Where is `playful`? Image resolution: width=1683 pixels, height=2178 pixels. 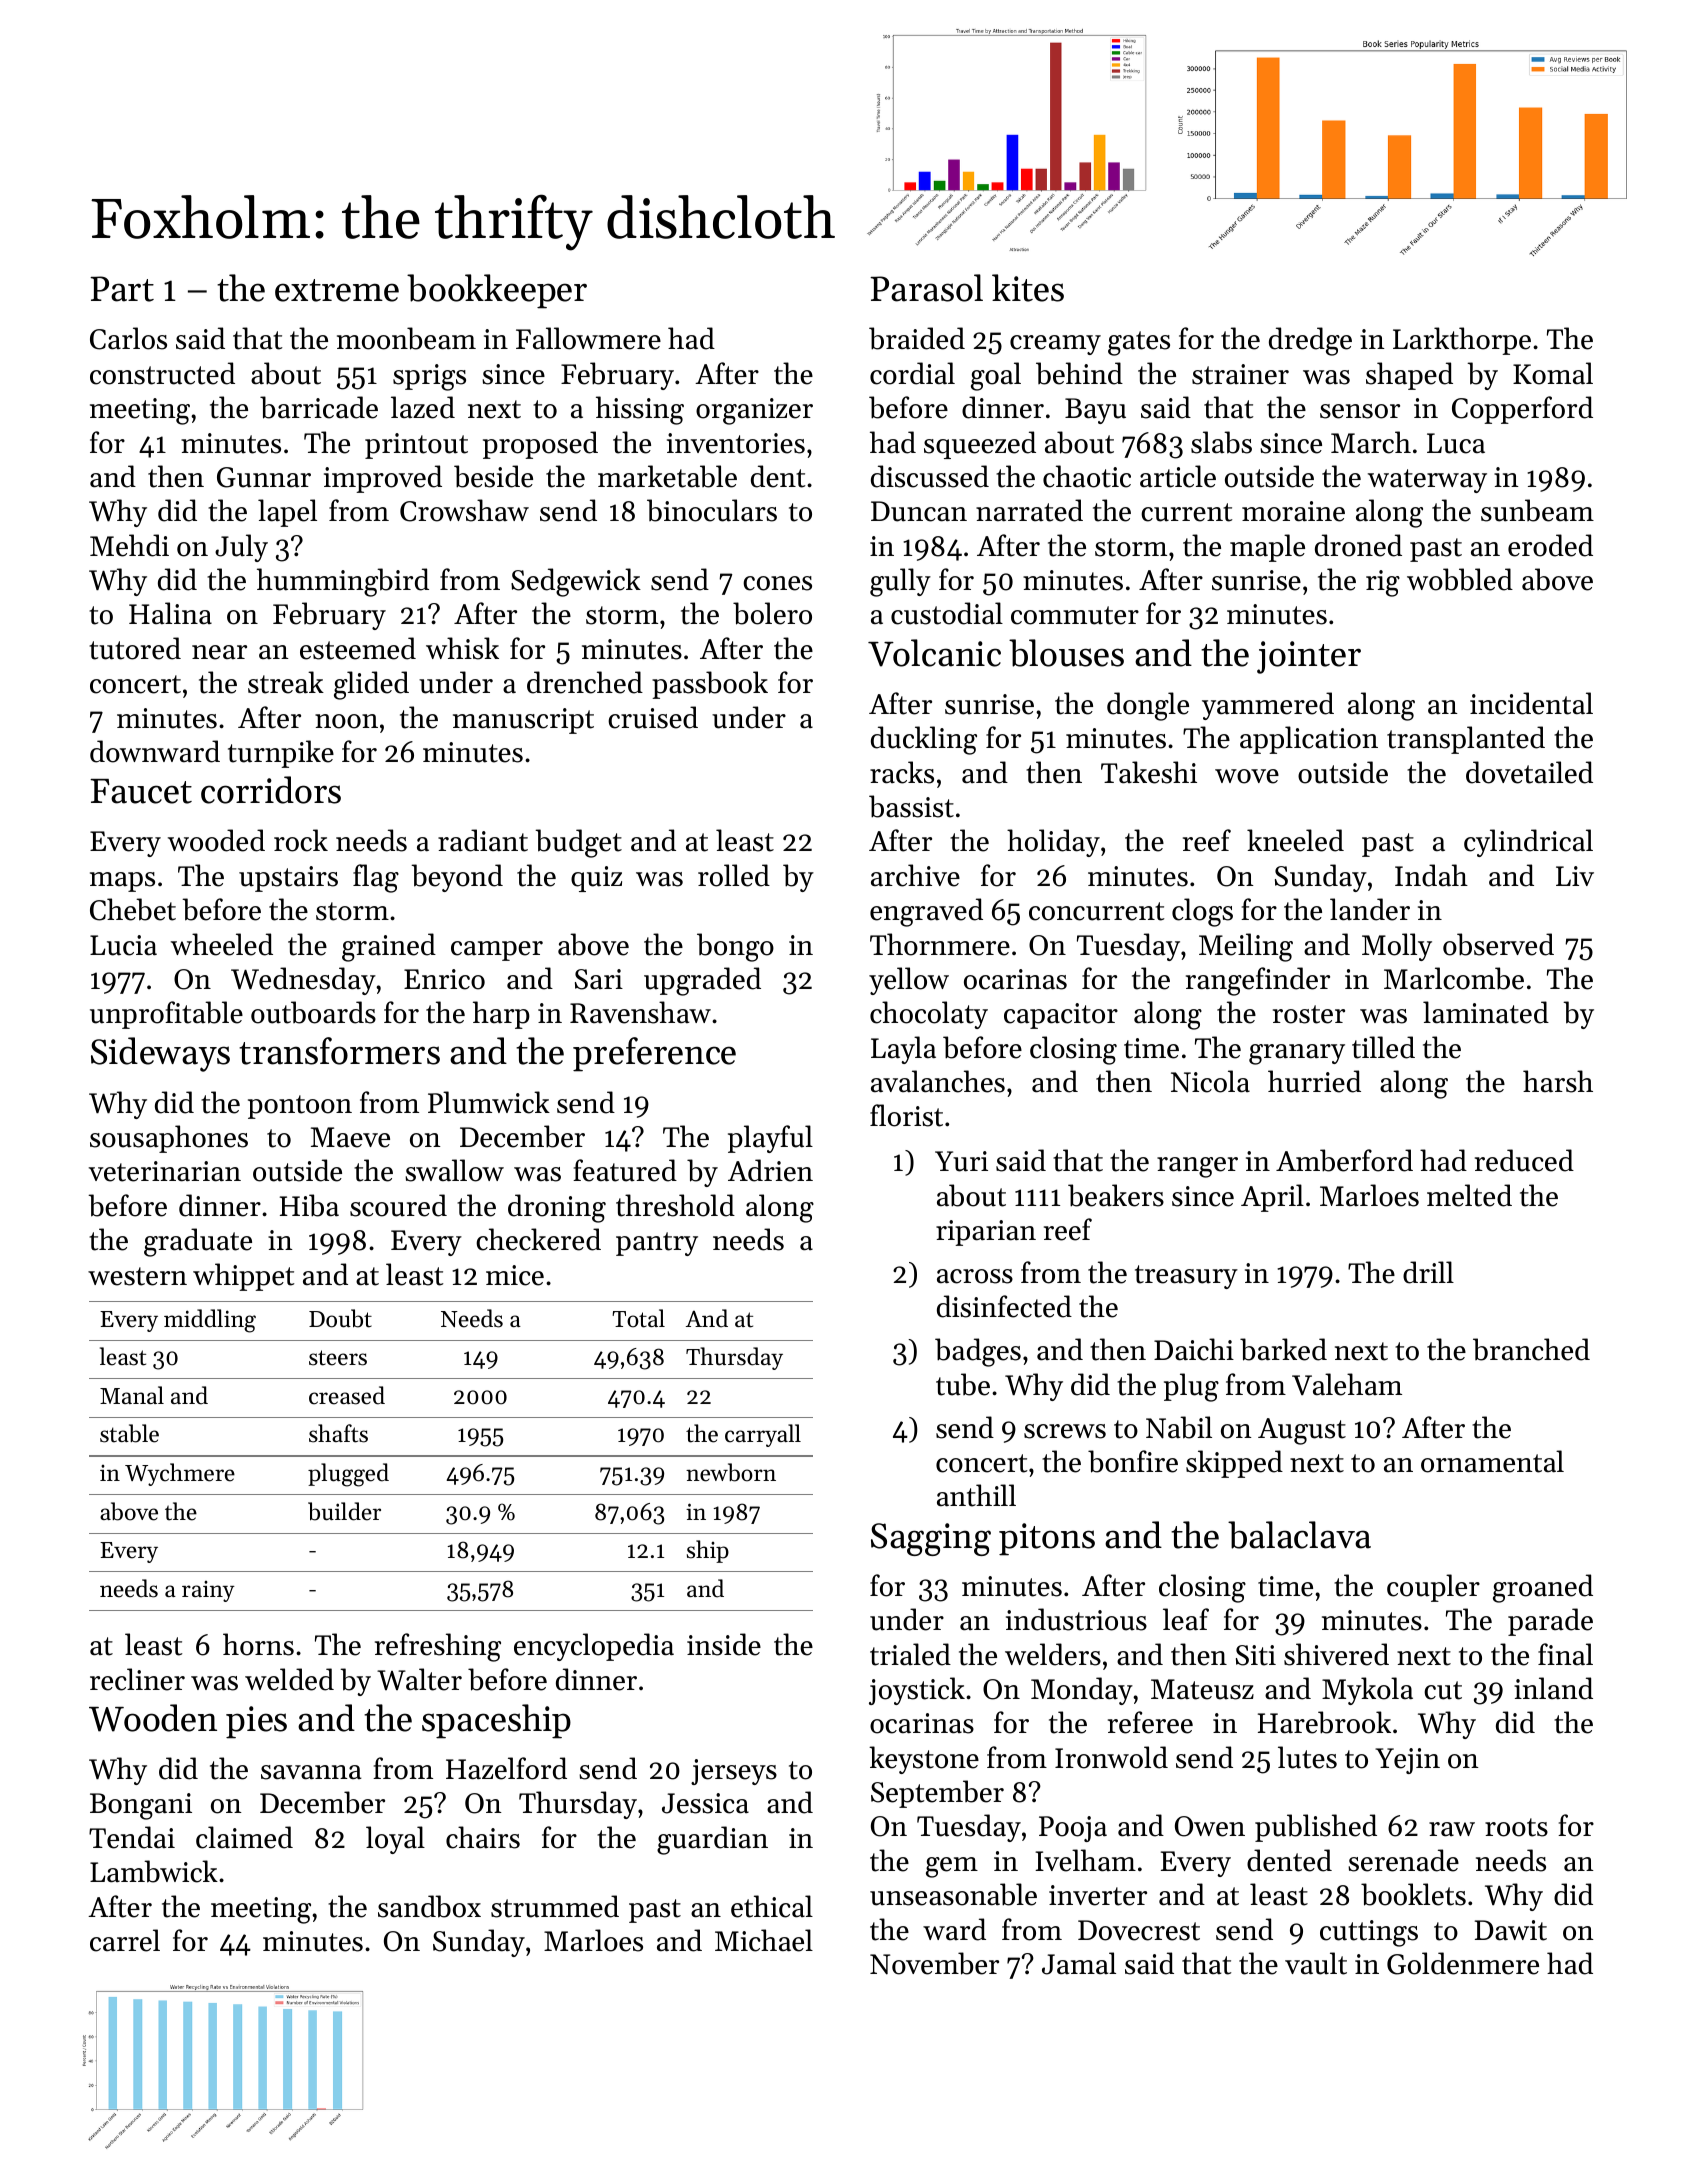 playful is located at coordinates (770, 1139).
